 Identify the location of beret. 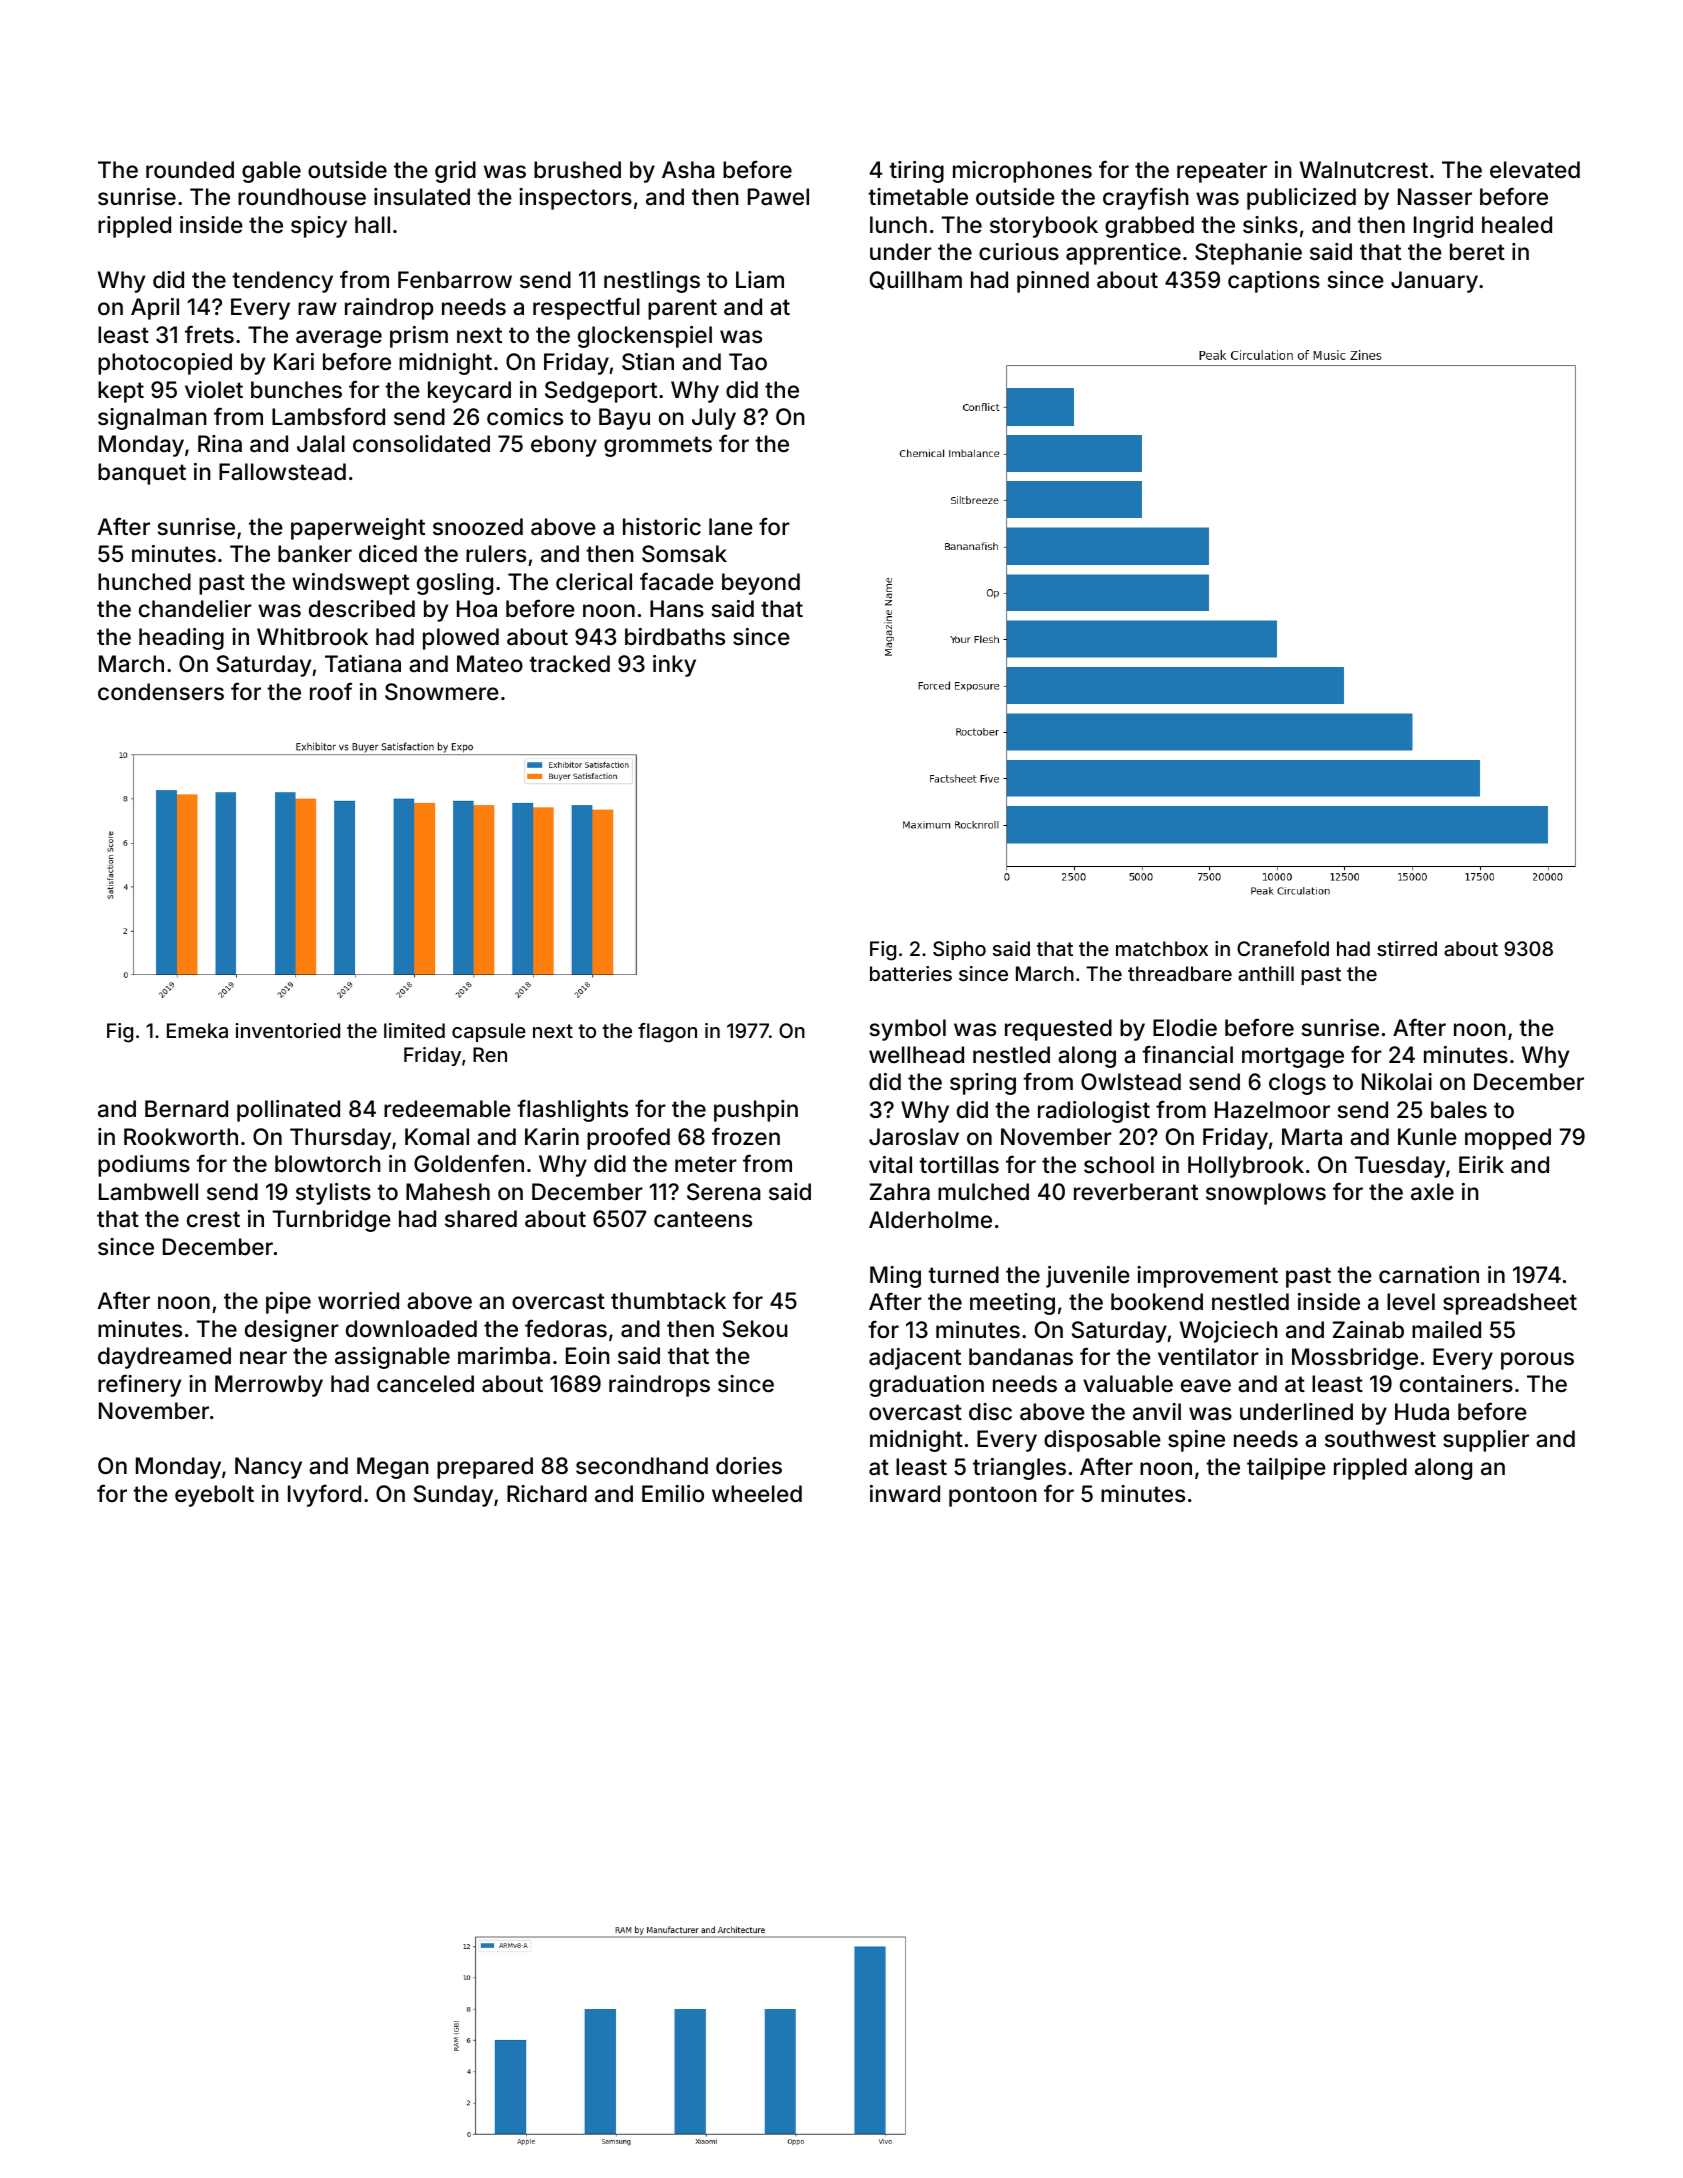
(1477, 252).
